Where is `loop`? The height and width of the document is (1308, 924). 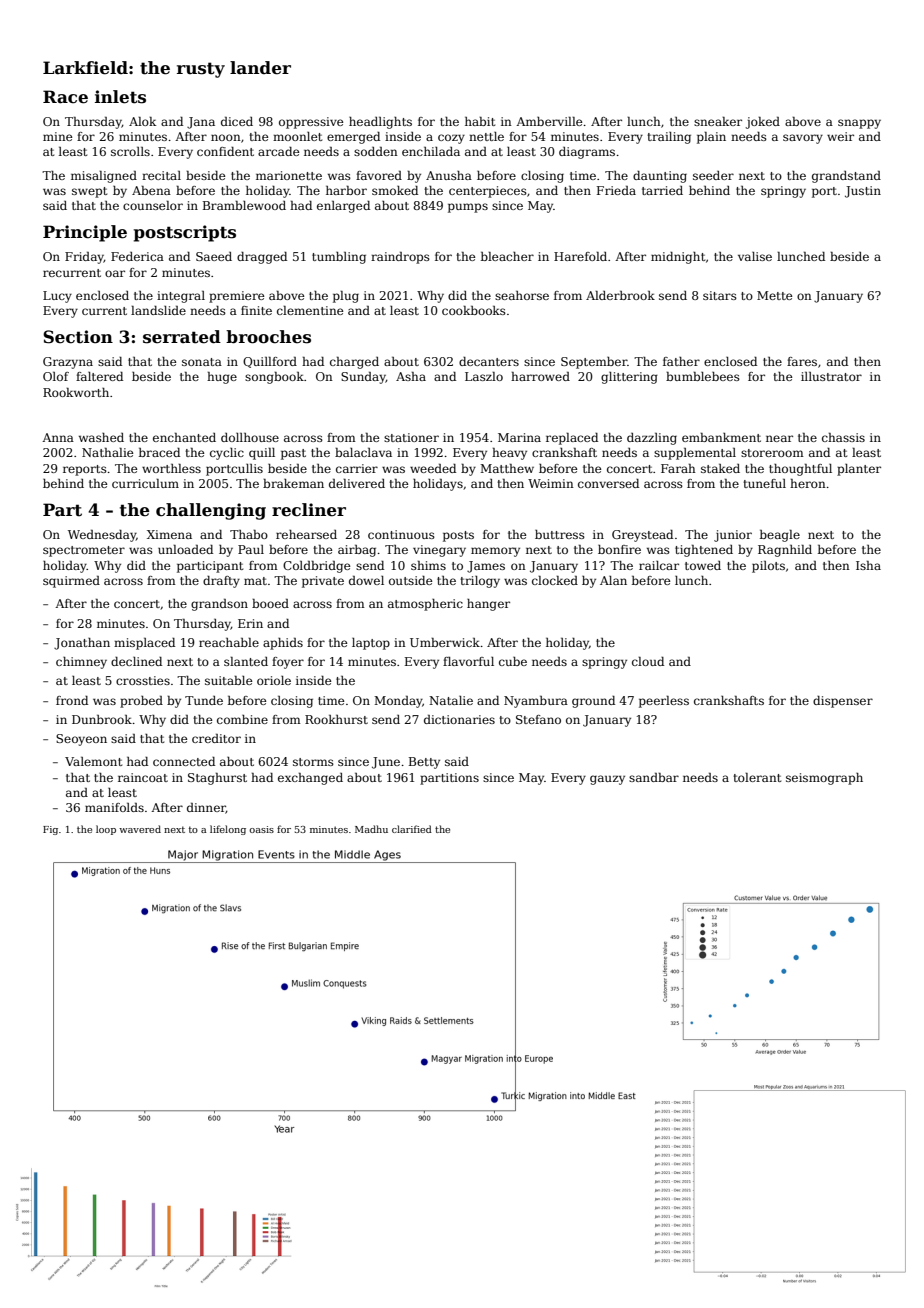
loop is located at coordinates (106, 830).
